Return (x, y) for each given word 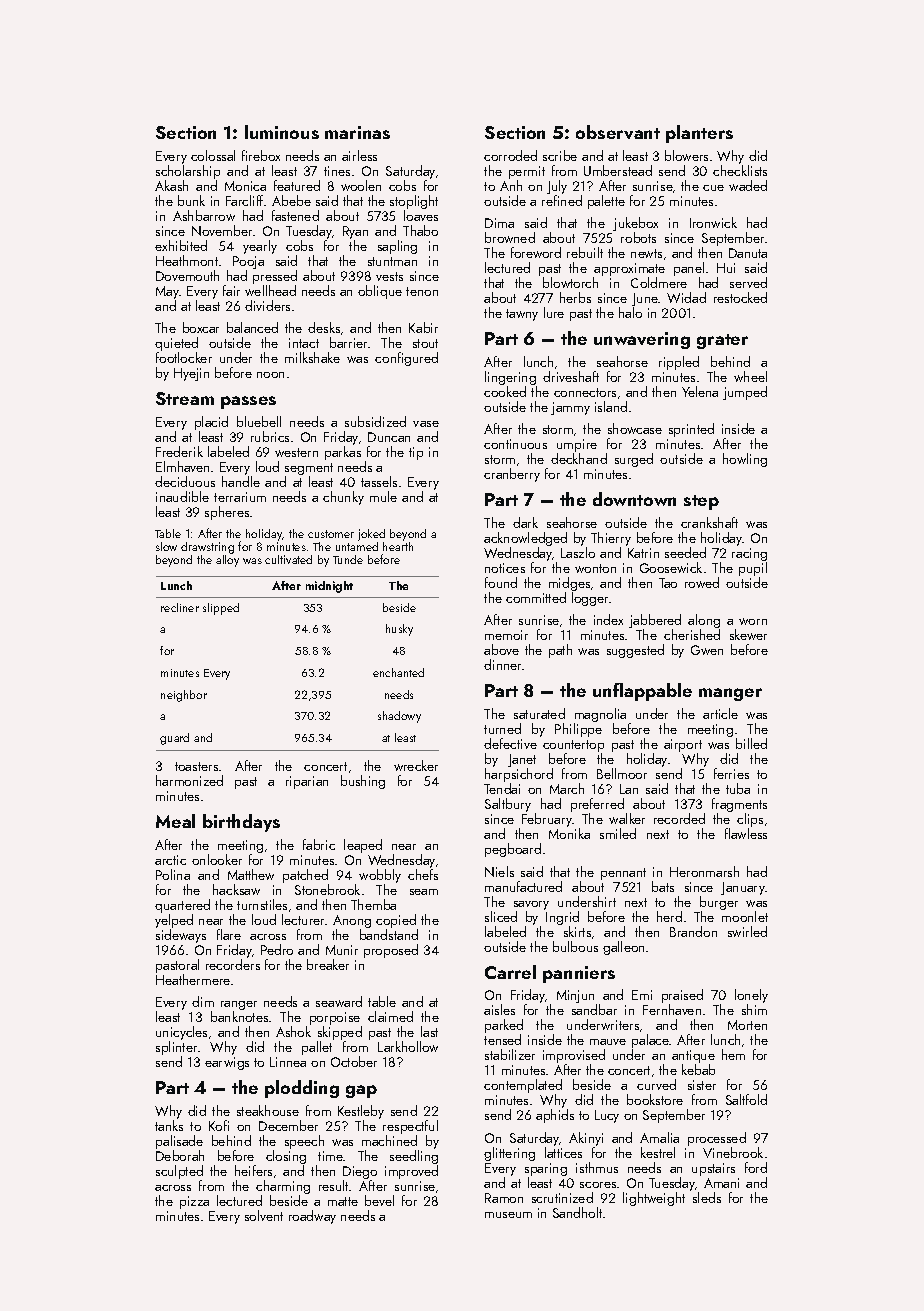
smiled (618, 833)
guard (174, 739)
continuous (515, 444)
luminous (282, 132)
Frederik (179, 451)
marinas (357, 132)
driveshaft (571, 376)
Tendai (502, 788)
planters (699, 134)
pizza (194, 1202)
